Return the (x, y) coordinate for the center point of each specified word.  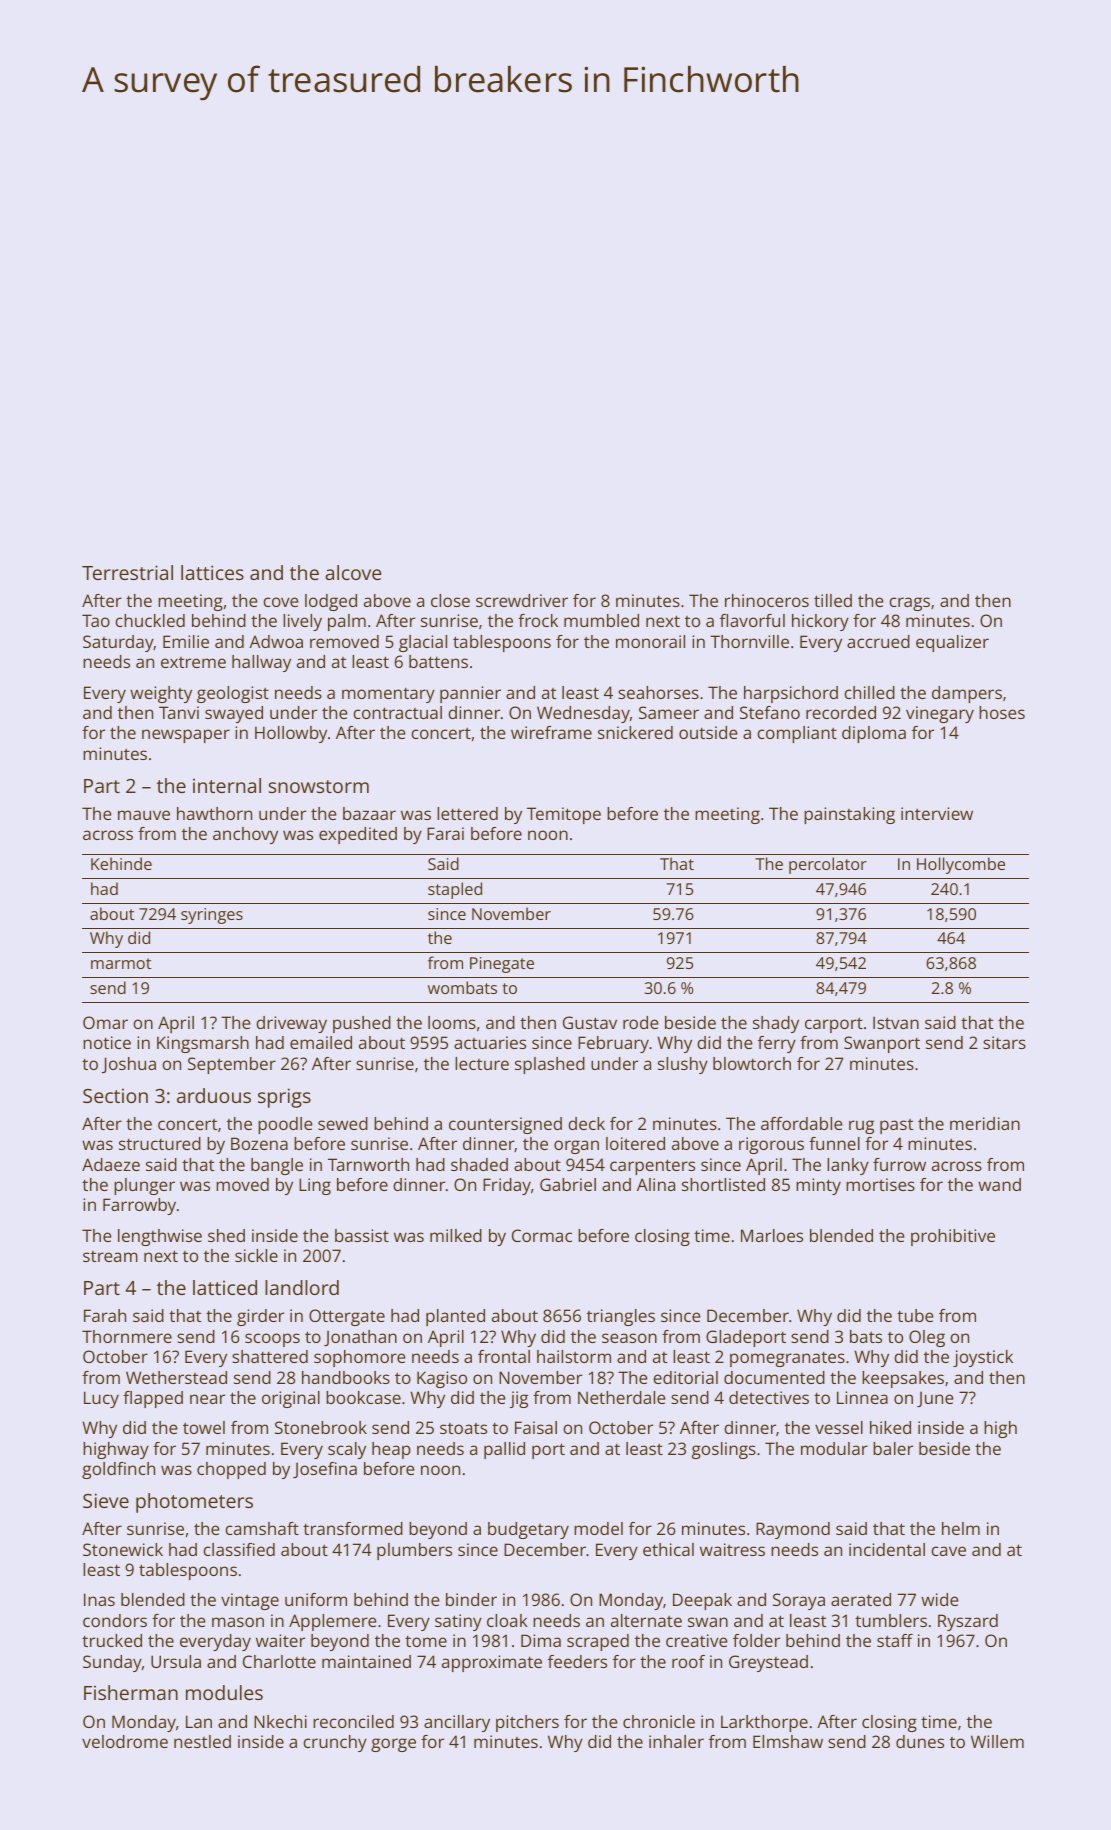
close (450, 600)
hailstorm (574, 1356)
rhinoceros (767, 600)
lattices (212, 572)
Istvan (896, 1022)
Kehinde (121, 863)
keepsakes (903, 1379)
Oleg (927, 1338)
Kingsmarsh (203, 1044)
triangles (621, 1317)
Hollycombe (961, 865)
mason (238, 1622)
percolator (828, 865)
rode (641, 1022)
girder (260, 1317)
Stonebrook (321, 1427)
